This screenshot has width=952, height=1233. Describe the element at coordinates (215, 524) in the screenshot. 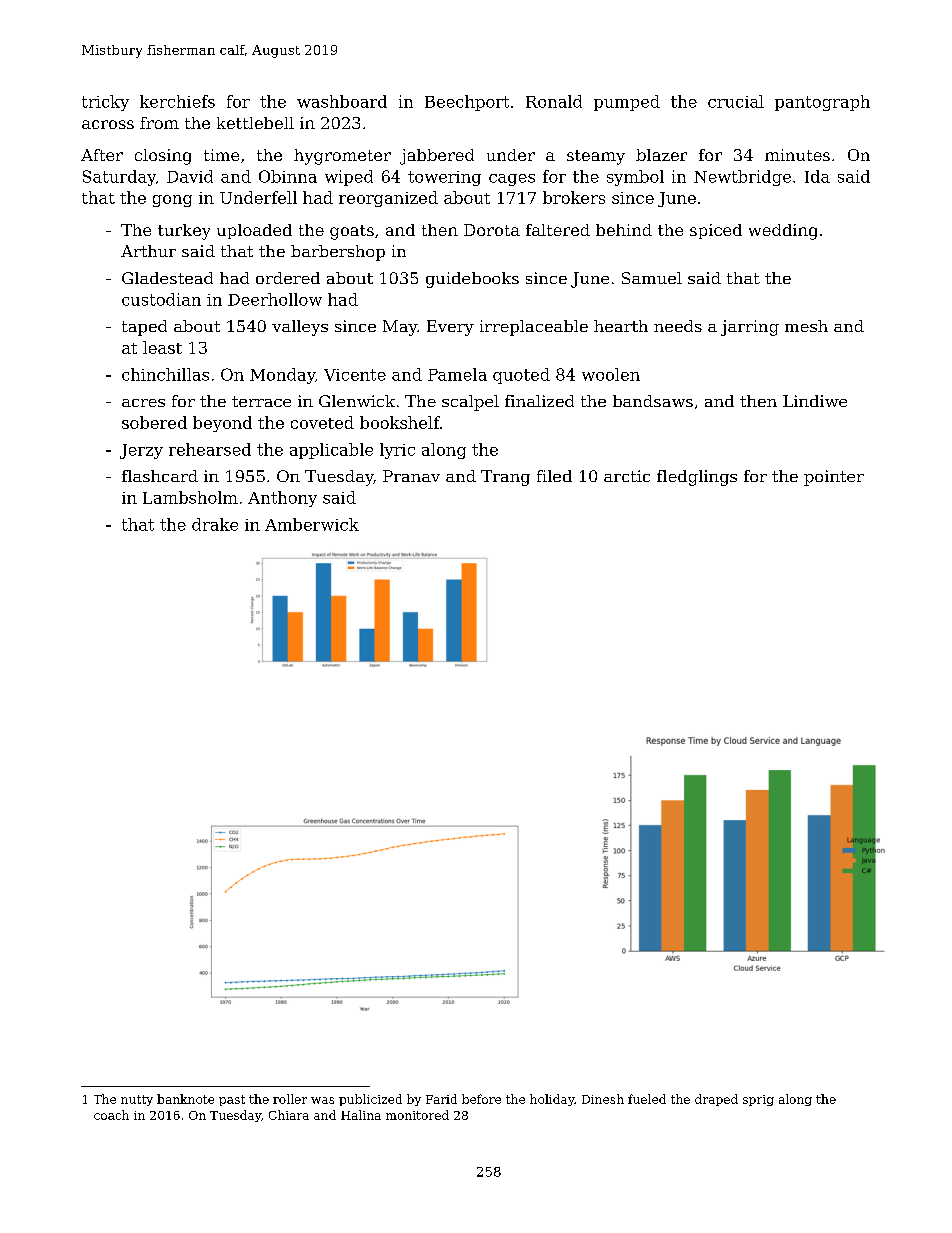

I see `drake` at that location.
